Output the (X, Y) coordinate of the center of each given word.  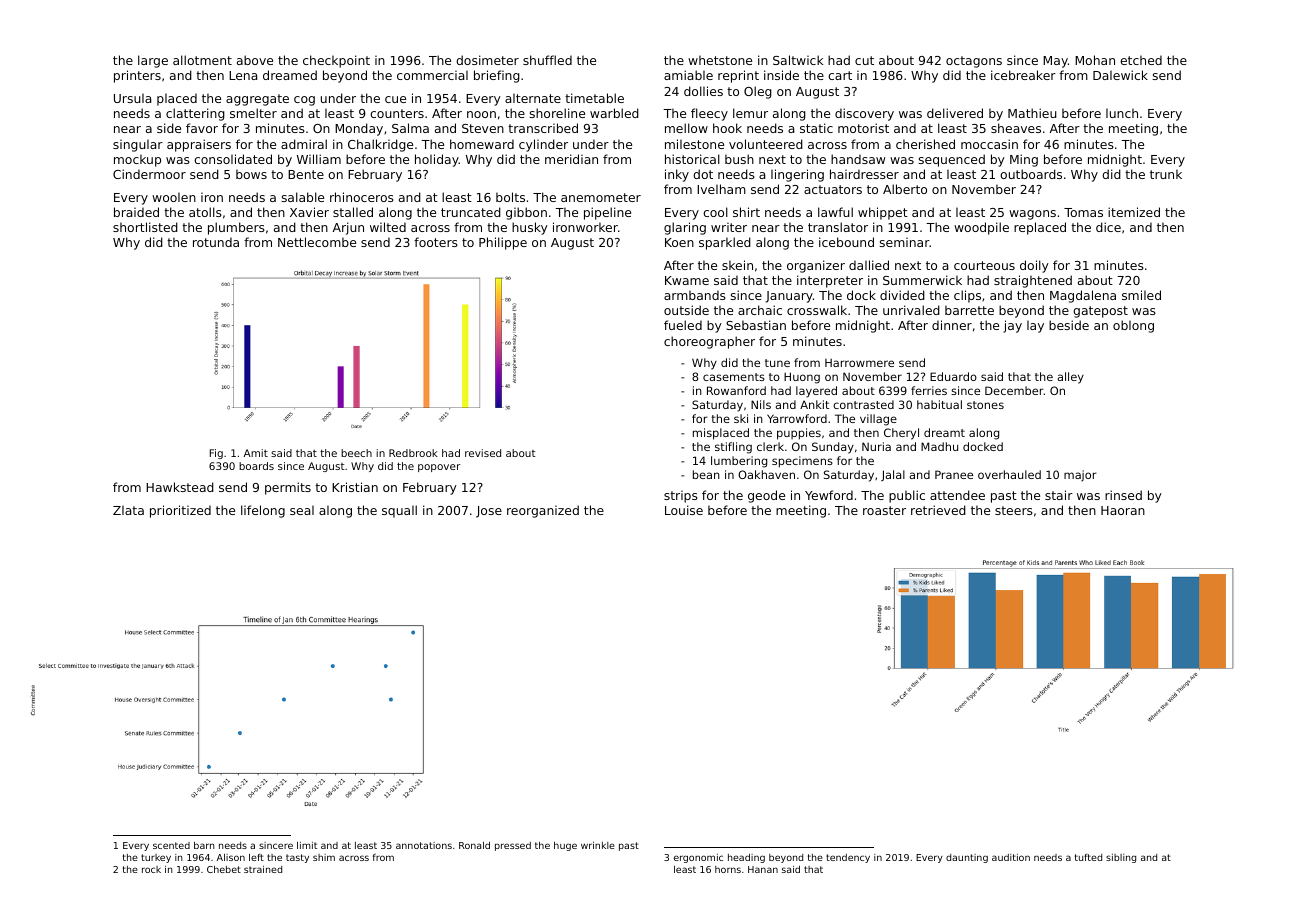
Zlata (128, 510)
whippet (883, 213)
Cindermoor (149, 174)
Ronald (474, 845)
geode (766, 496)
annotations (424, 845)
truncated (471, 212)
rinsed (1123, 495)
